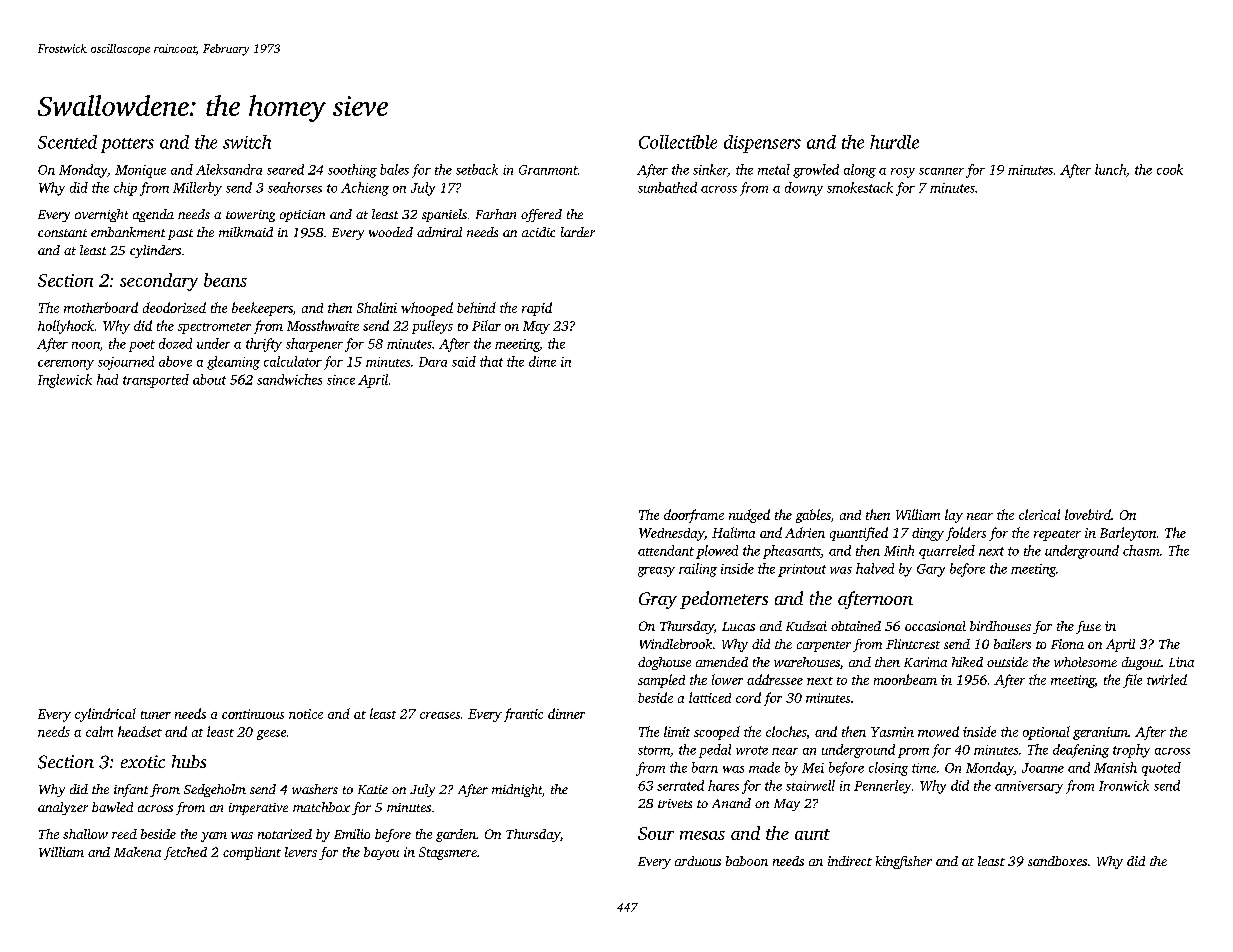 The height and width of the document is (952, 1233). Describe the element at coordinates (694, 516) in the document. I see `doorframe` at that location.
